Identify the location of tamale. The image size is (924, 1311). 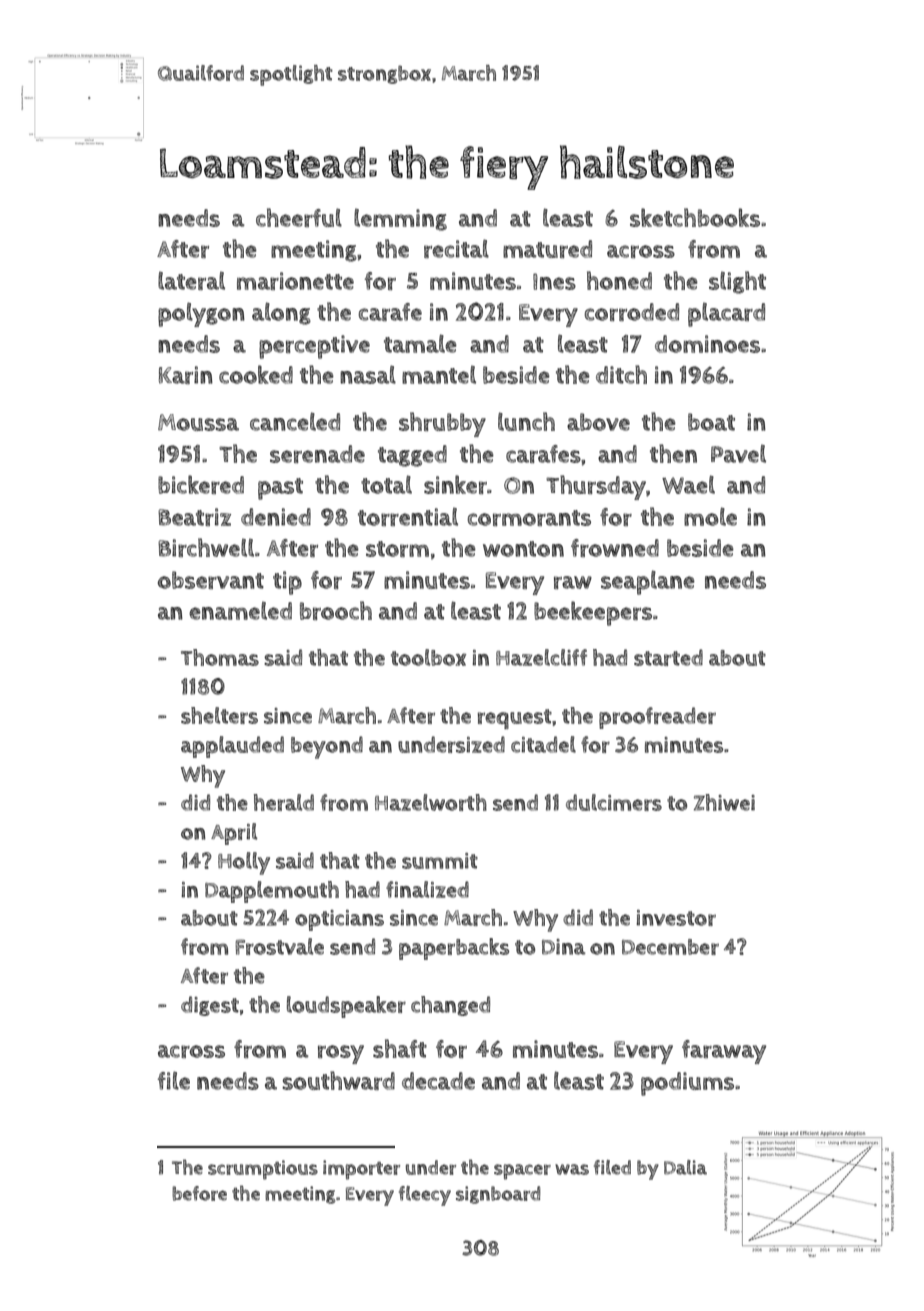
(420, 343).
